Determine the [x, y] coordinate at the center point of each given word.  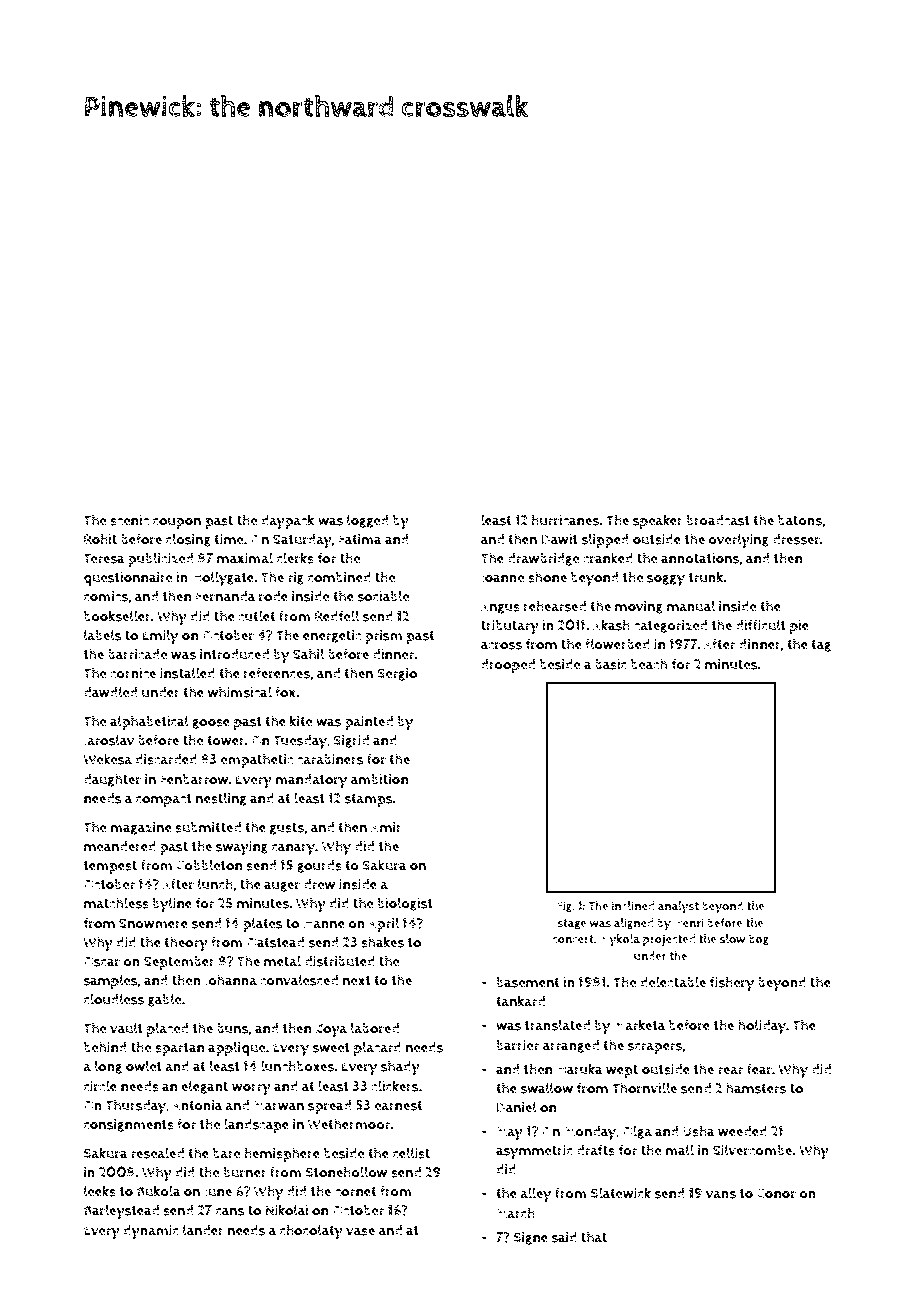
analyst [678, 907]
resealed [157, 1153]
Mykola [620, 940]
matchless [116, 903]
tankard [520, 1001]
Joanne [502, 578]
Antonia [197, 1105]
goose [211, 723]
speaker [658, 521]
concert [573, 939]
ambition [379, 779]
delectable [673, 982]
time [228, 539]
